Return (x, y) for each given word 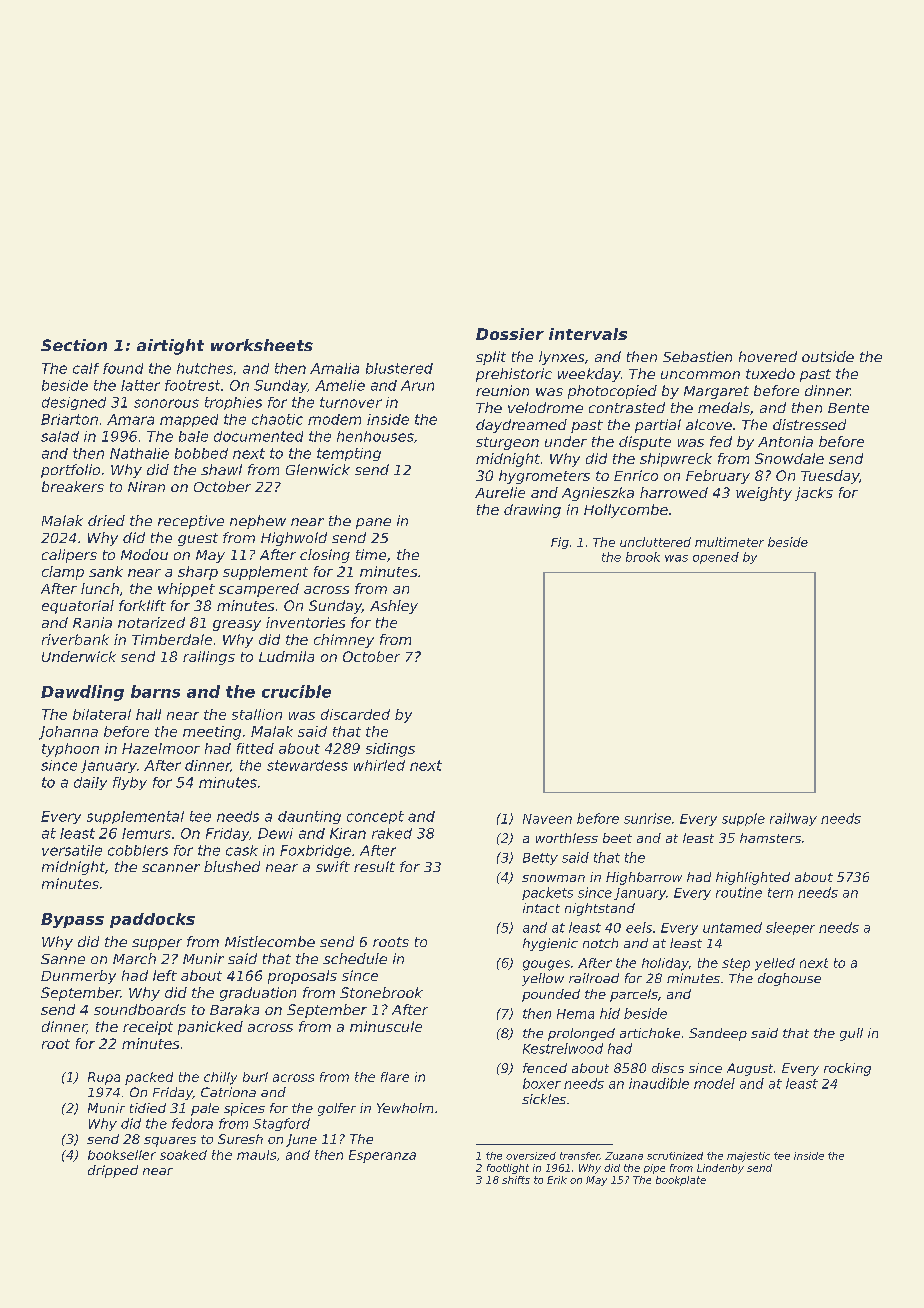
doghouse (789, 979)
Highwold (294, 539)
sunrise (647, 818)
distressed (809, 424)
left (165, 975)
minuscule (386, 1026)
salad (60, 436)
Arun (417, 385)
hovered (768, 356)
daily (90, 783)
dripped (113, 1171)
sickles (544, 1099)
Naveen (547, 819)
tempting (349, 454)
